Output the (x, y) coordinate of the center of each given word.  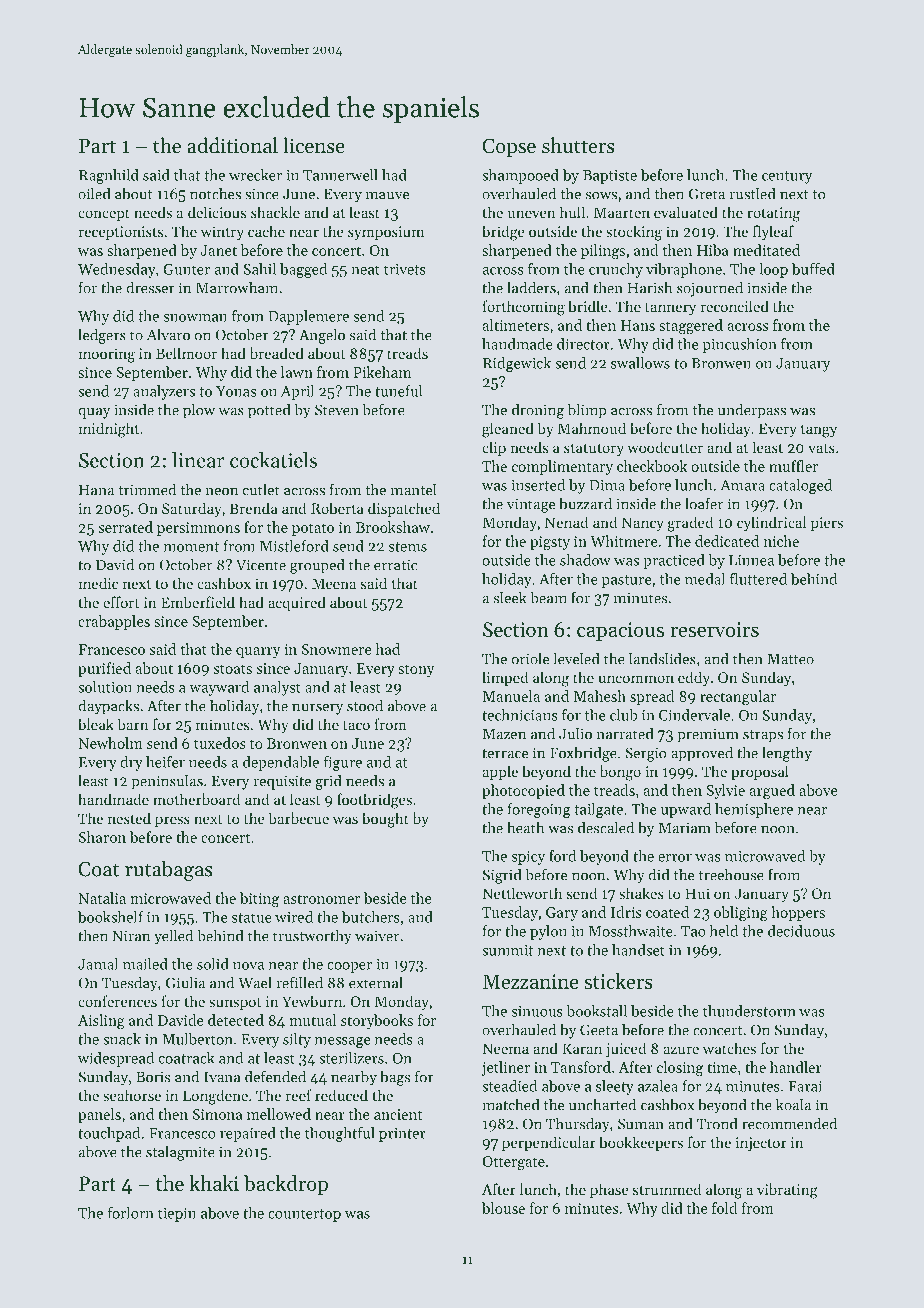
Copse (509, 148)
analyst (277, 688)
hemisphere (754, 810)
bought (385, 820)
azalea (658, 1086)
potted (269, 411)
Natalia (102, 898)
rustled (752, 193)
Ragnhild (109, 176)
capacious (620, 631)
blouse (503, 1208)
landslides (662, 658)
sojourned (710, 289)
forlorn (131, 1213)
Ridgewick (517, 364)
